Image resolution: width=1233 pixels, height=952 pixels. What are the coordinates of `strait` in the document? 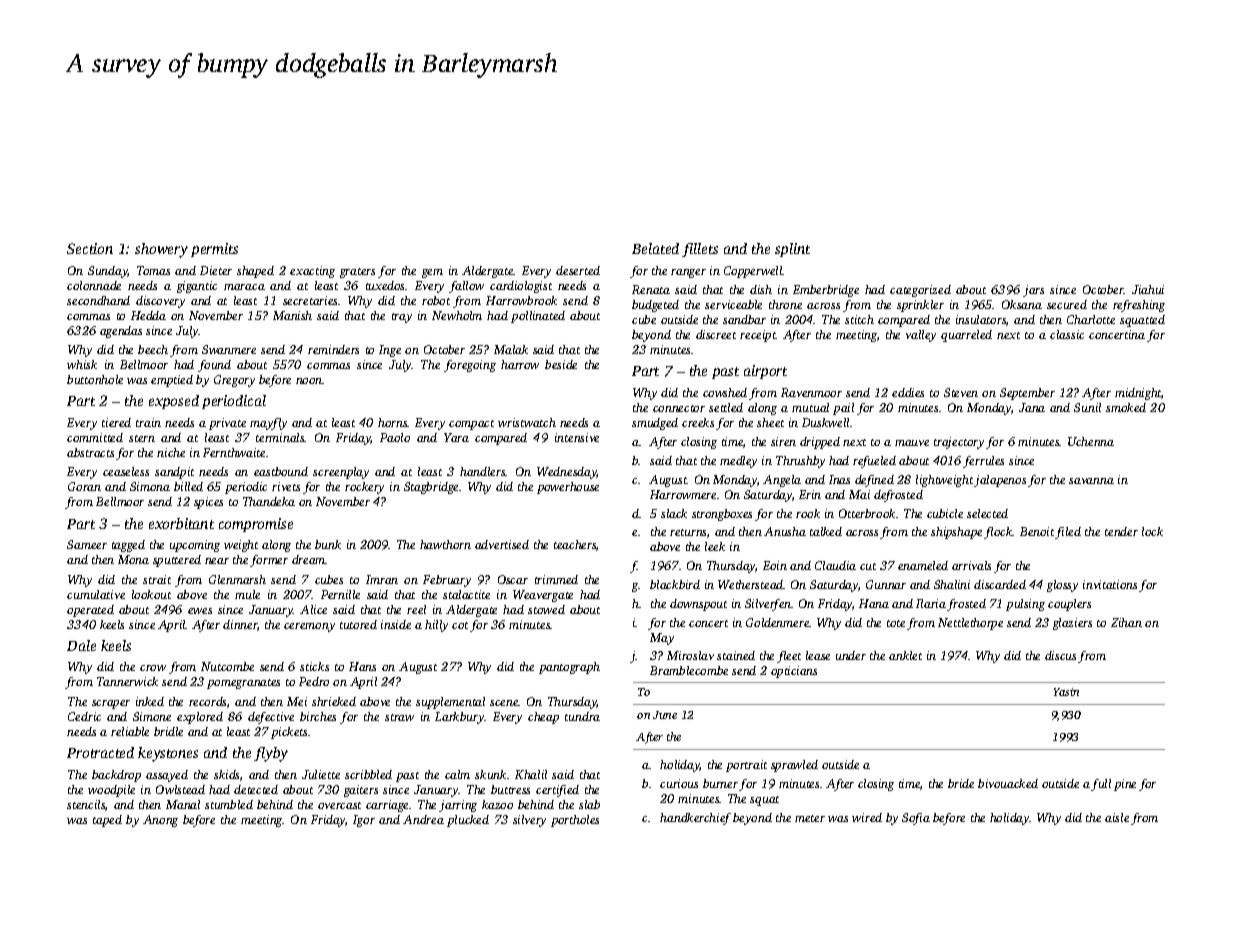 It's located at (157, 579).
